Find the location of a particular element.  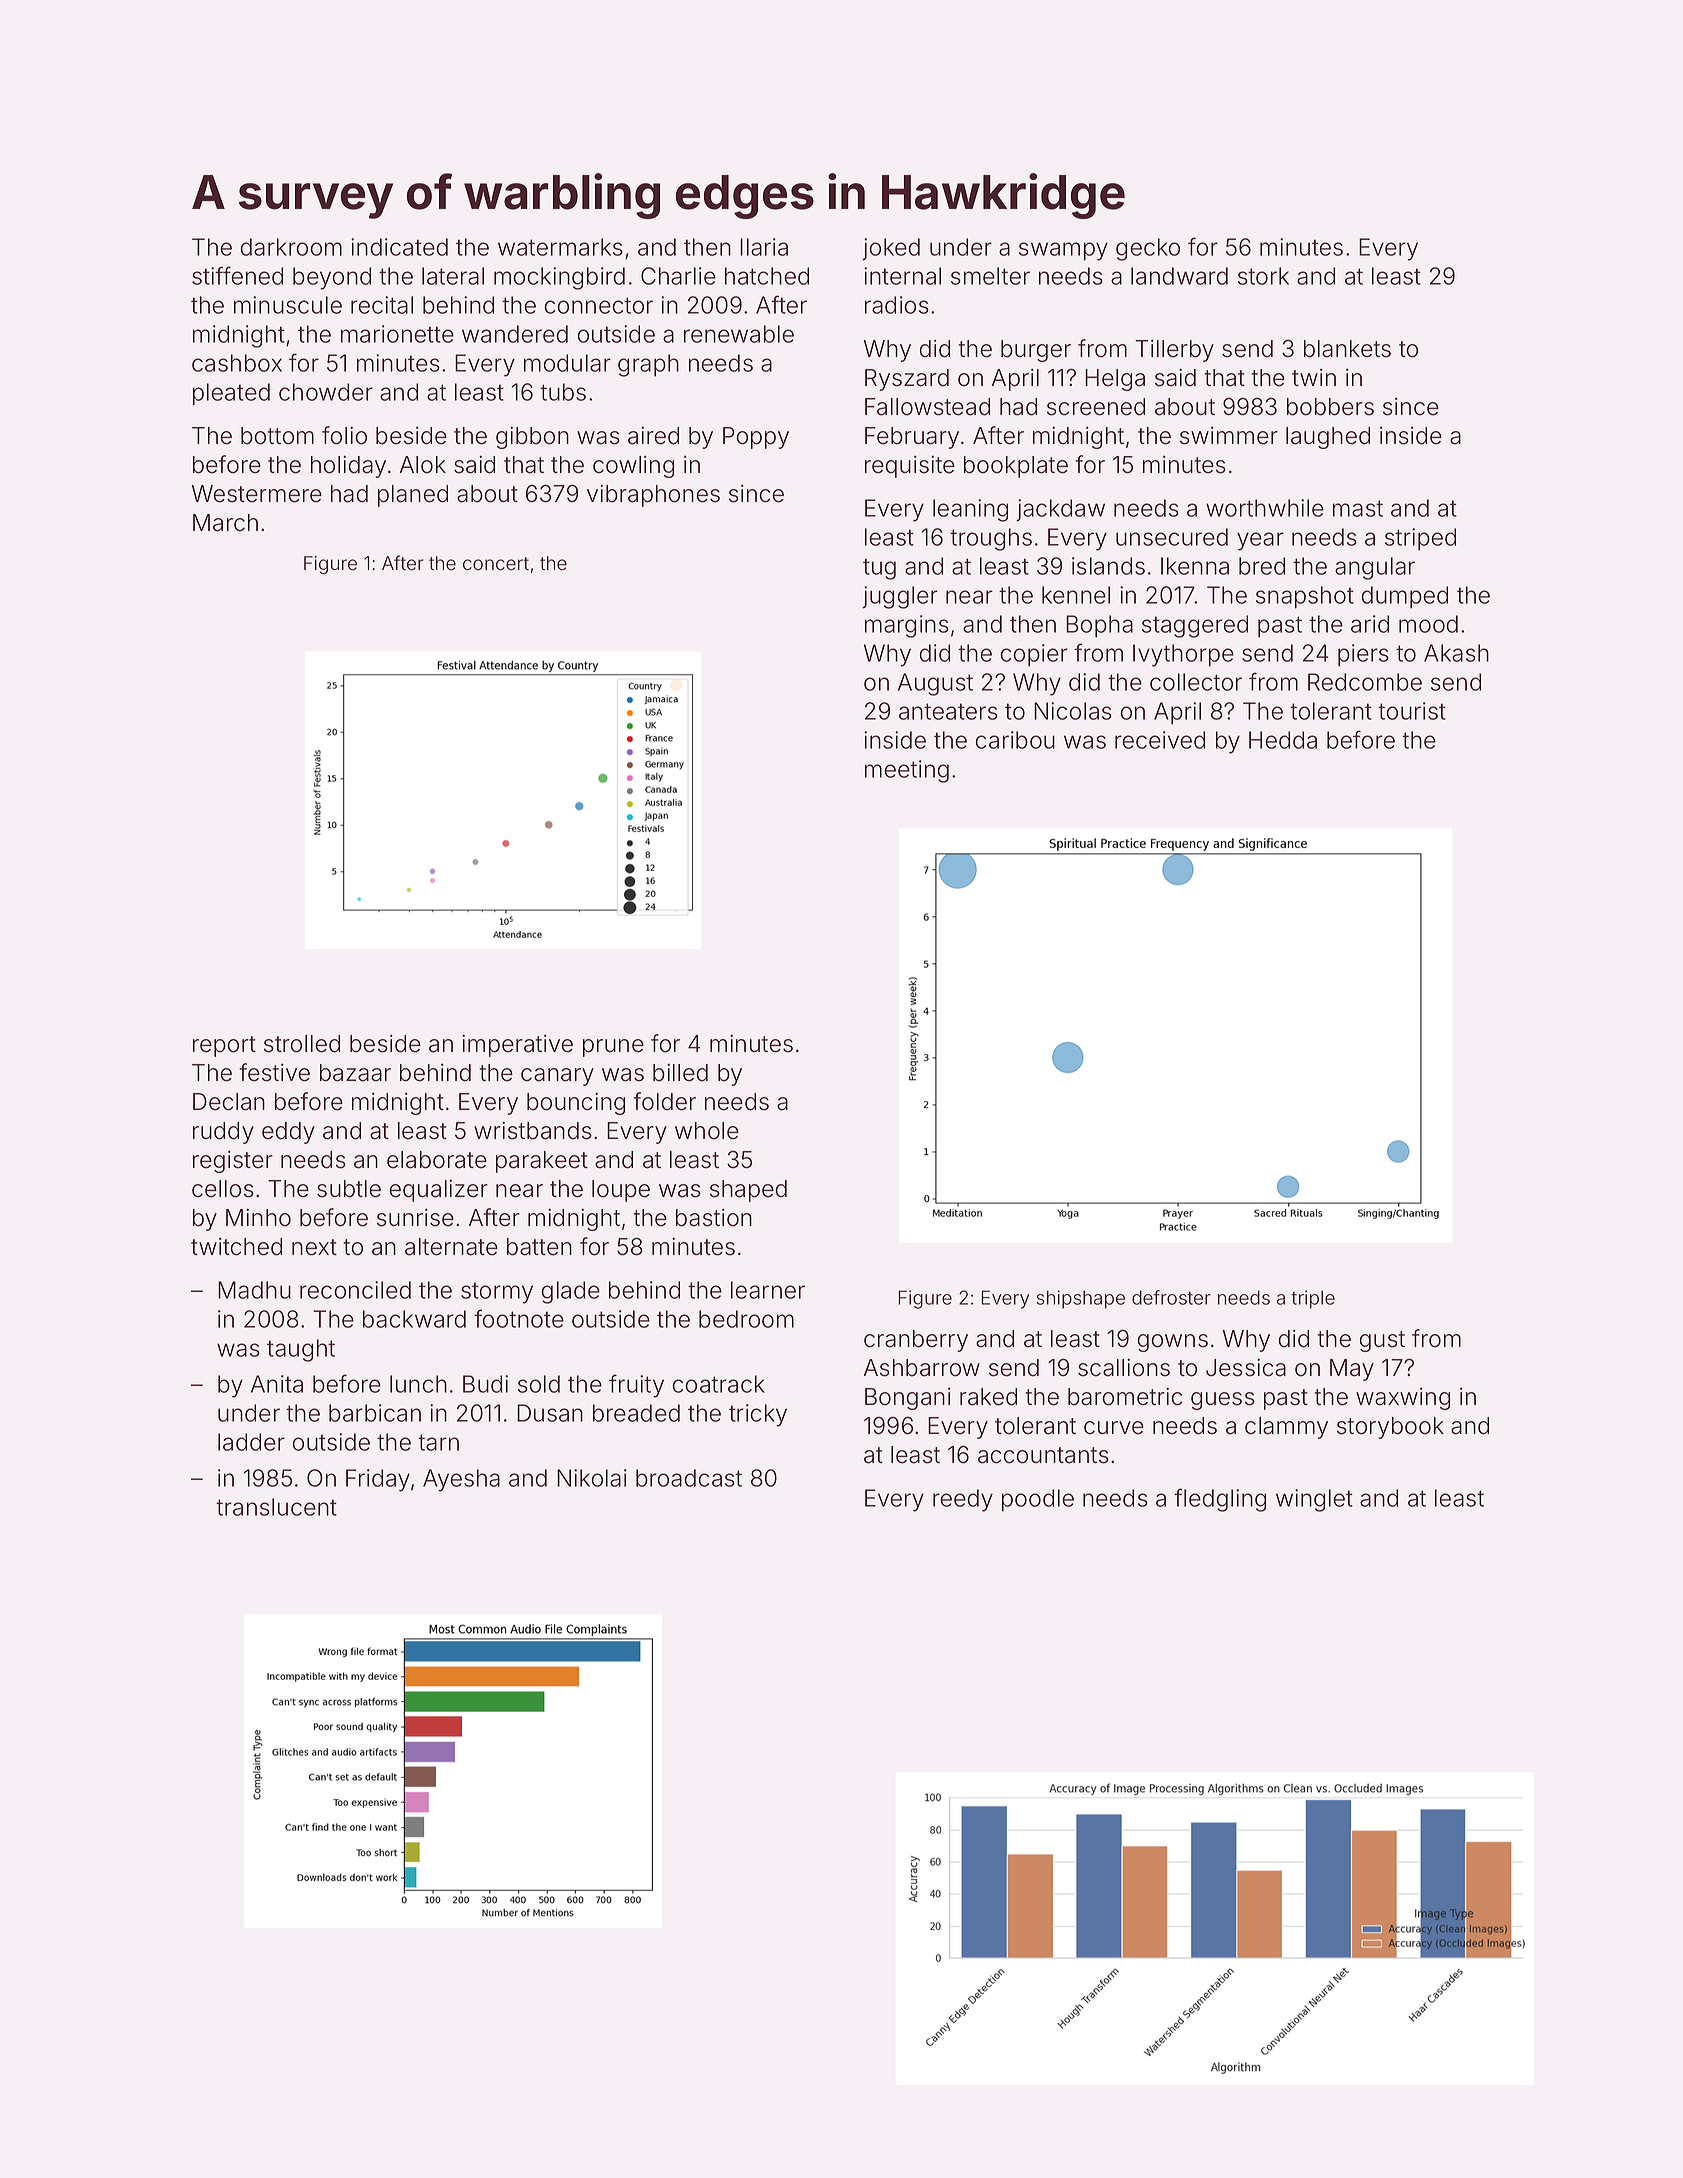

Declan is located at coordinates (229, 1102).
